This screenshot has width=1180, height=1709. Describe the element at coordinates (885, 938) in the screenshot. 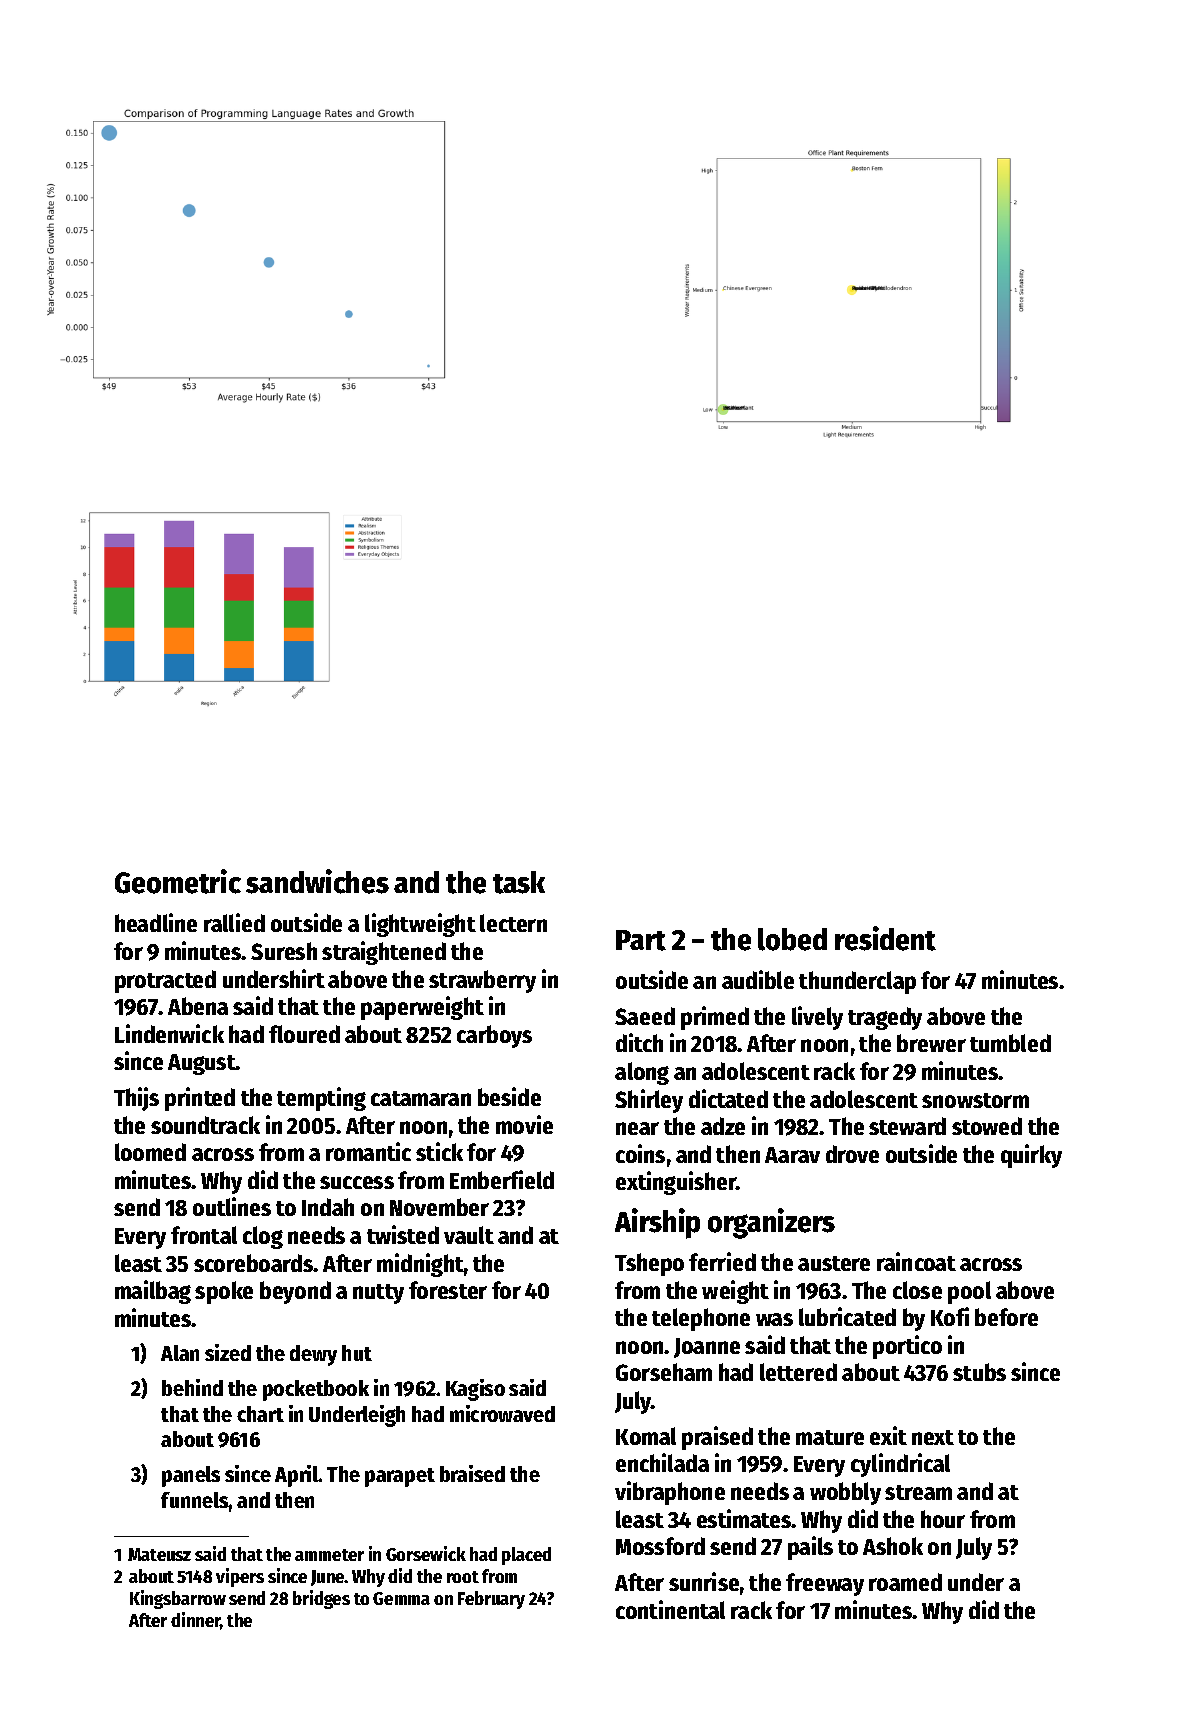

I see `resident` at that location.
